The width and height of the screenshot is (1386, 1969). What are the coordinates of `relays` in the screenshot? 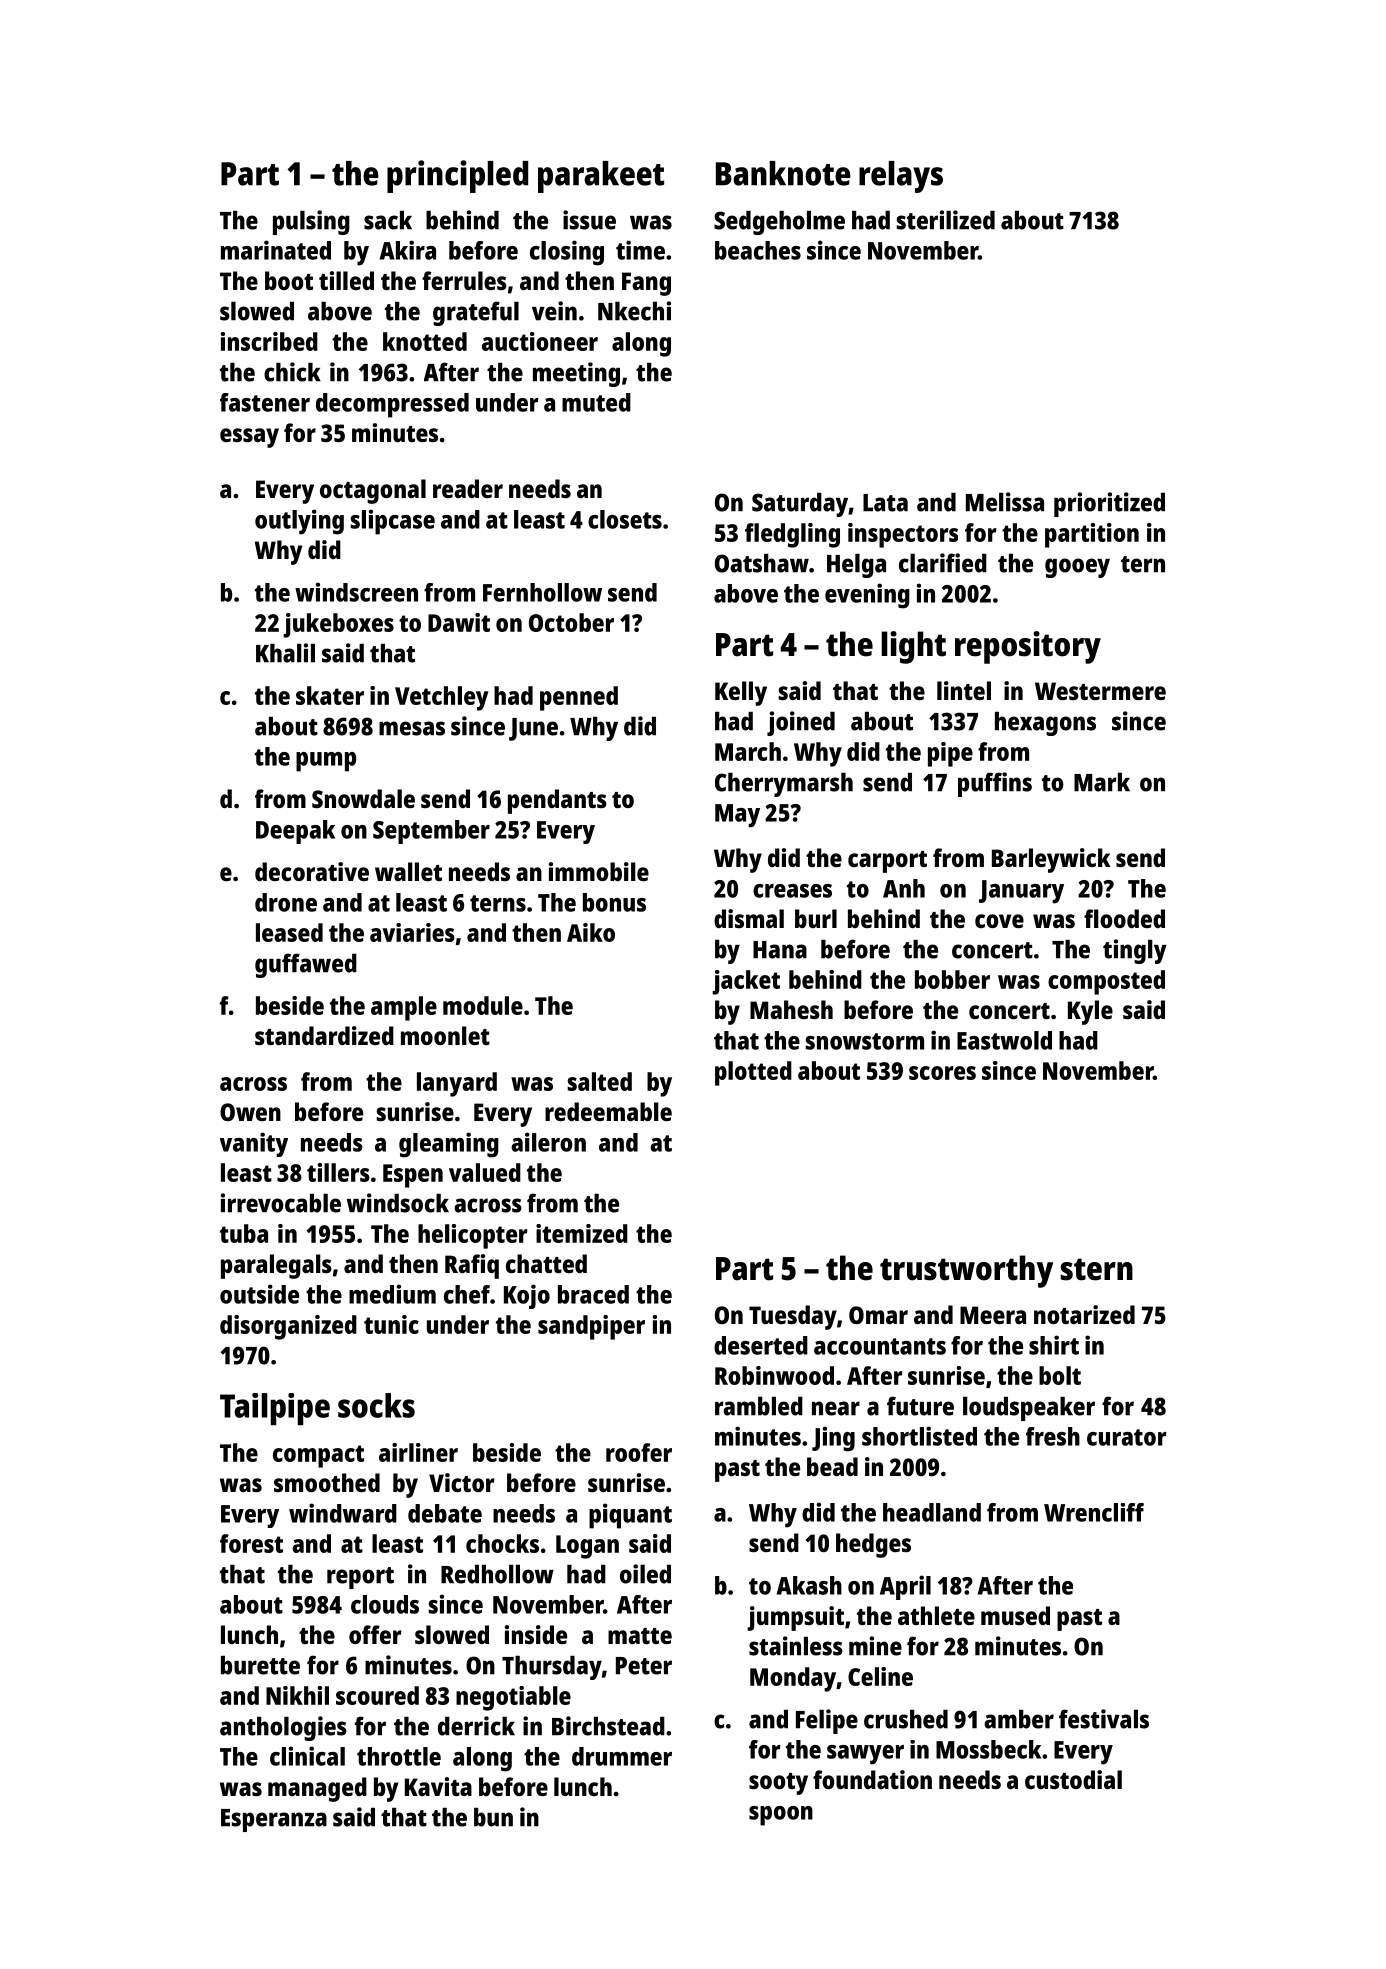 It's located at (901, 177).
